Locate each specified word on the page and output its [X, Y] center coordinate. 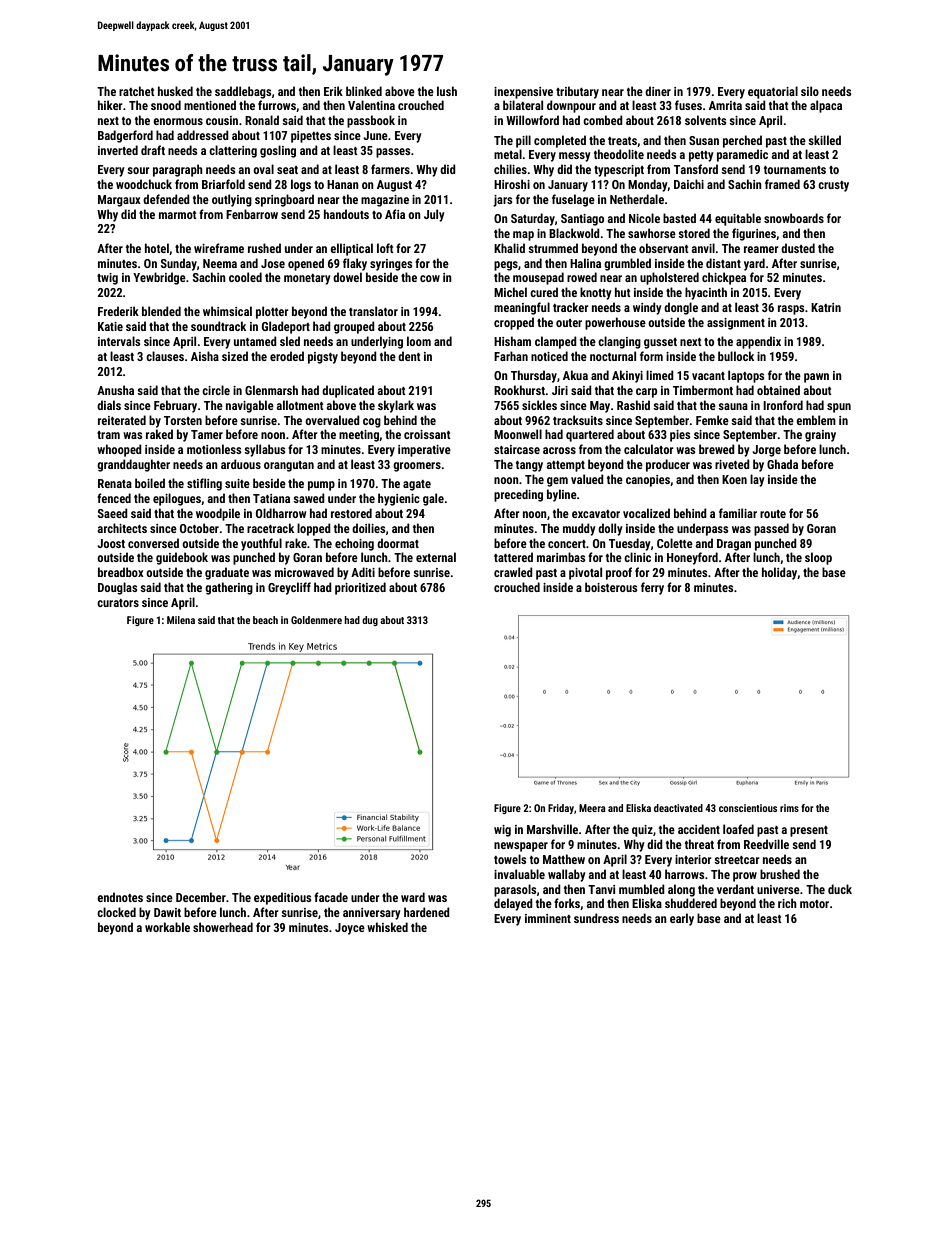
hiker [110, 105]
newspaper [521, 847]
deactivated [678, 808]
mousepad [538, 278]
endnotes [120, 897]
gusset [660, 343]
